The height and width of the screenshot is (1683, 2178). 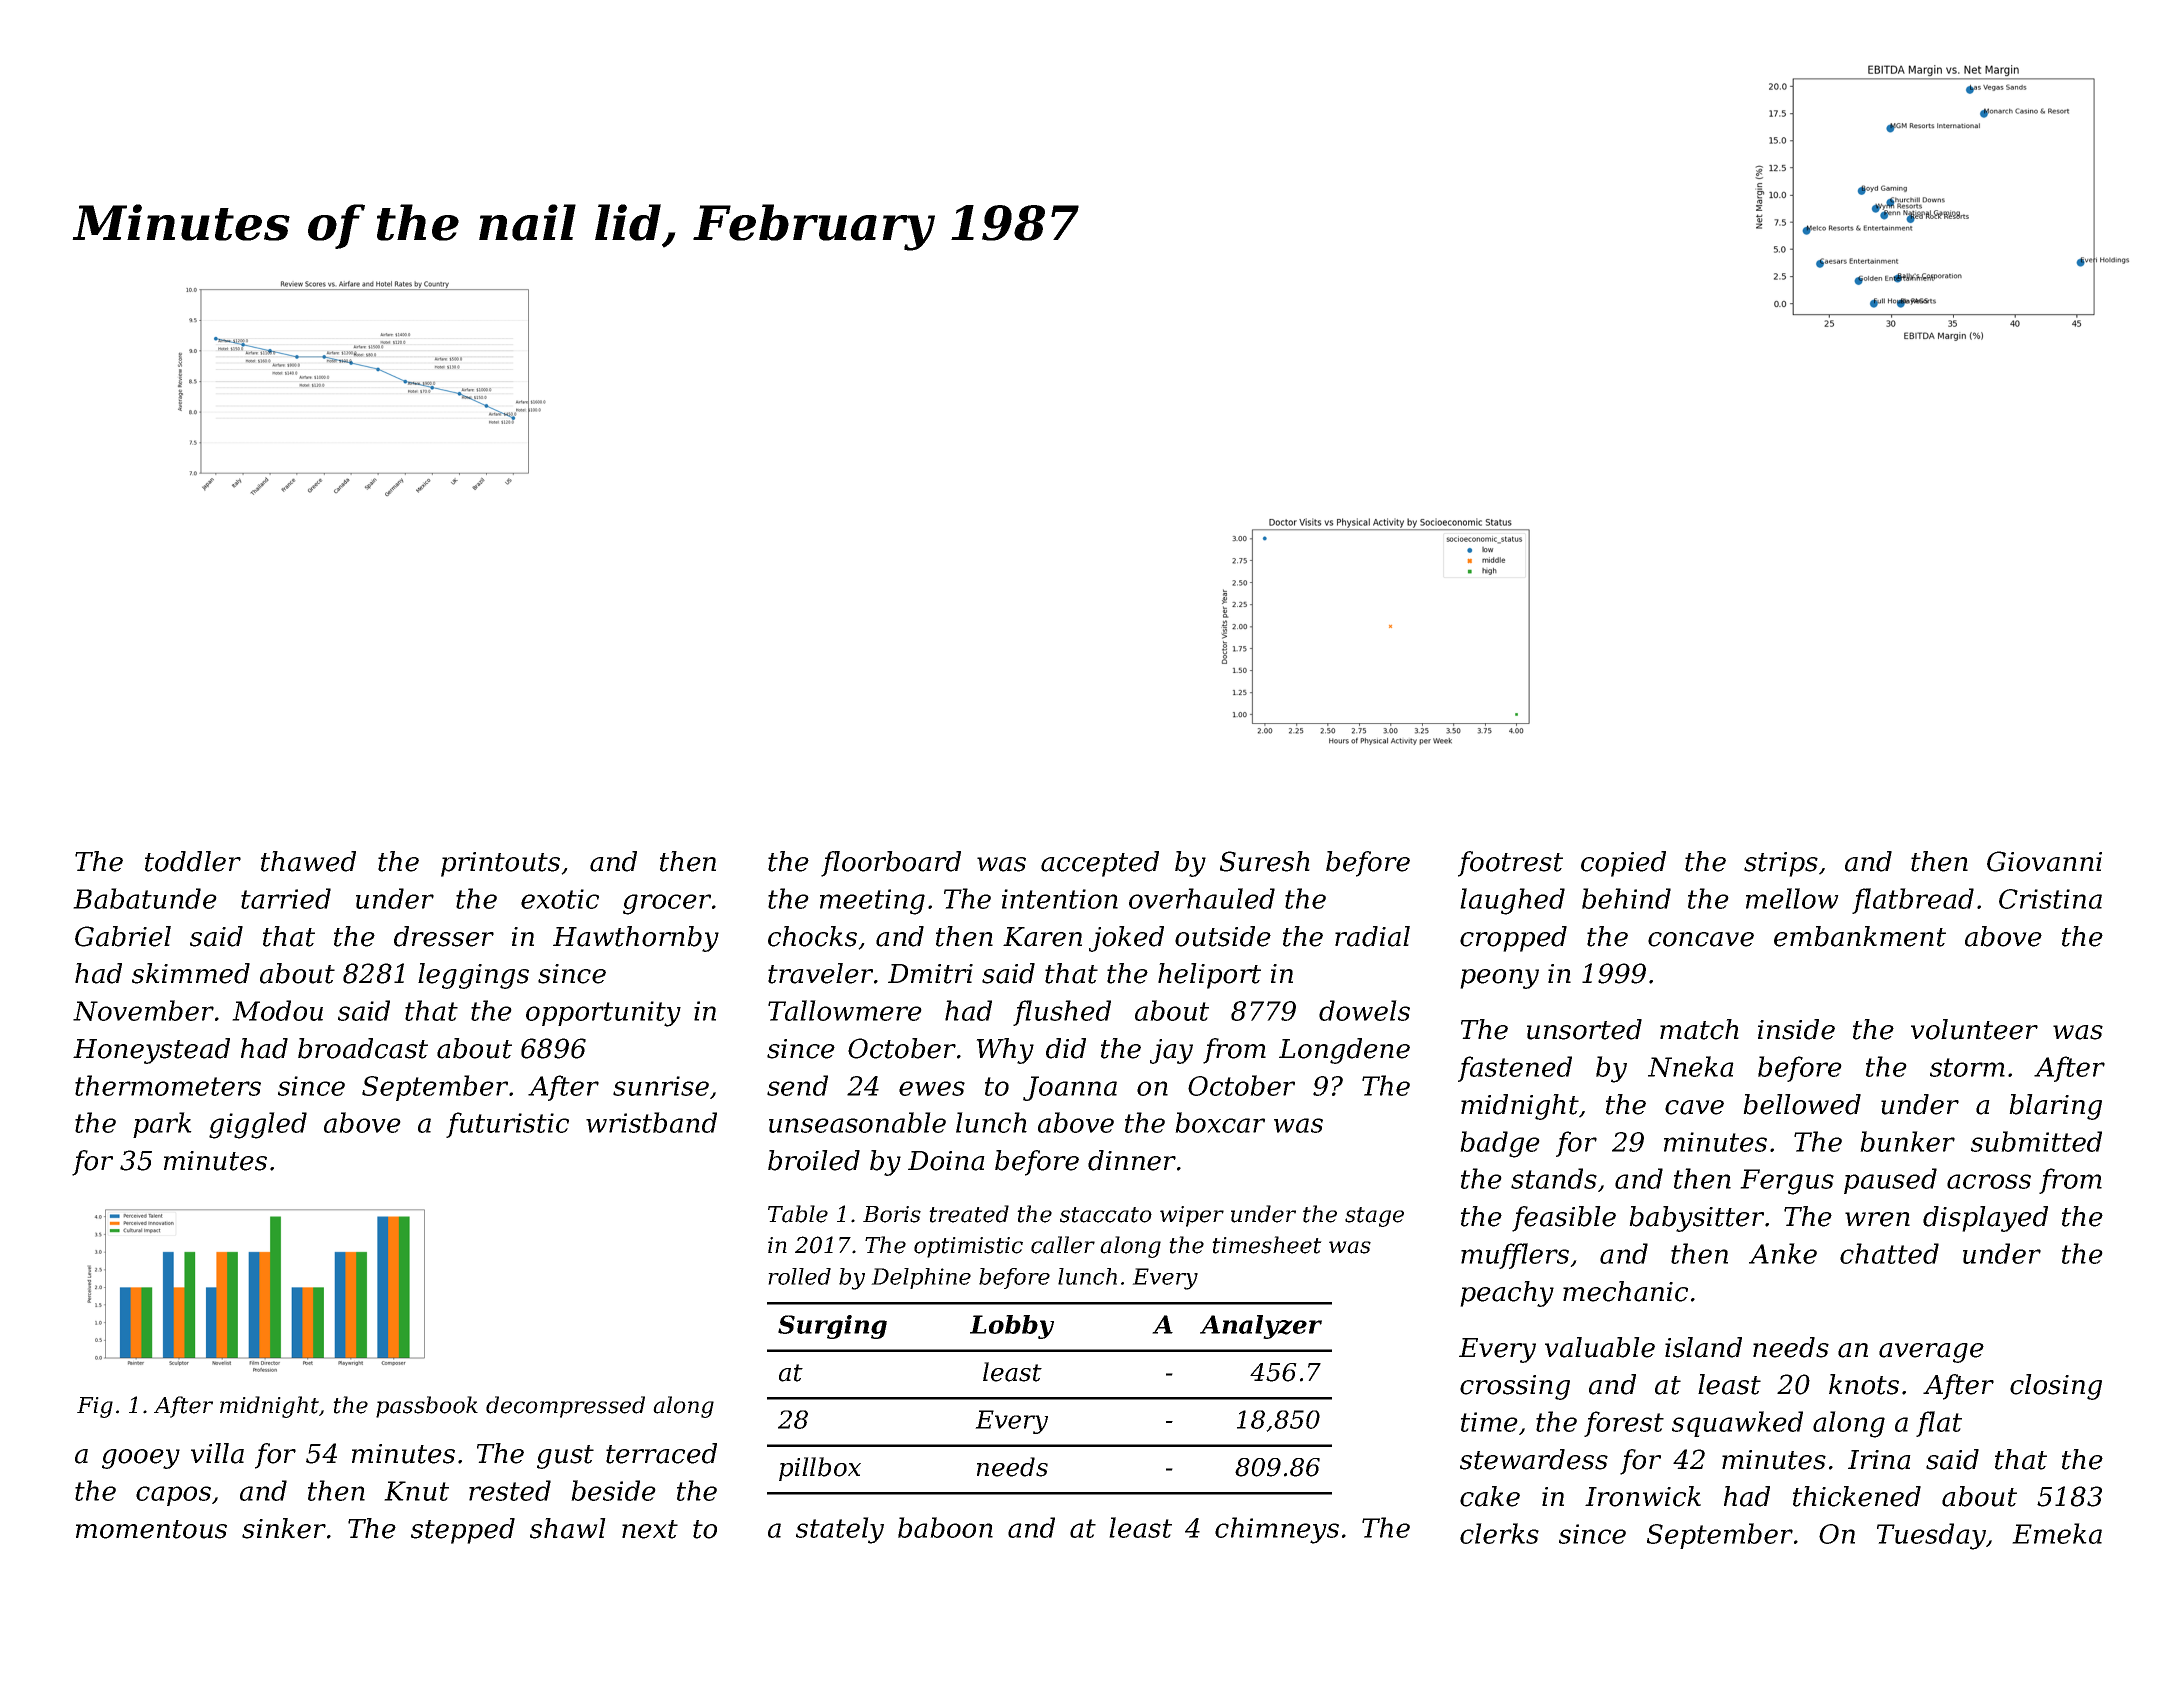 I want to click on volunteer, so click(x=1974, y=1029).
